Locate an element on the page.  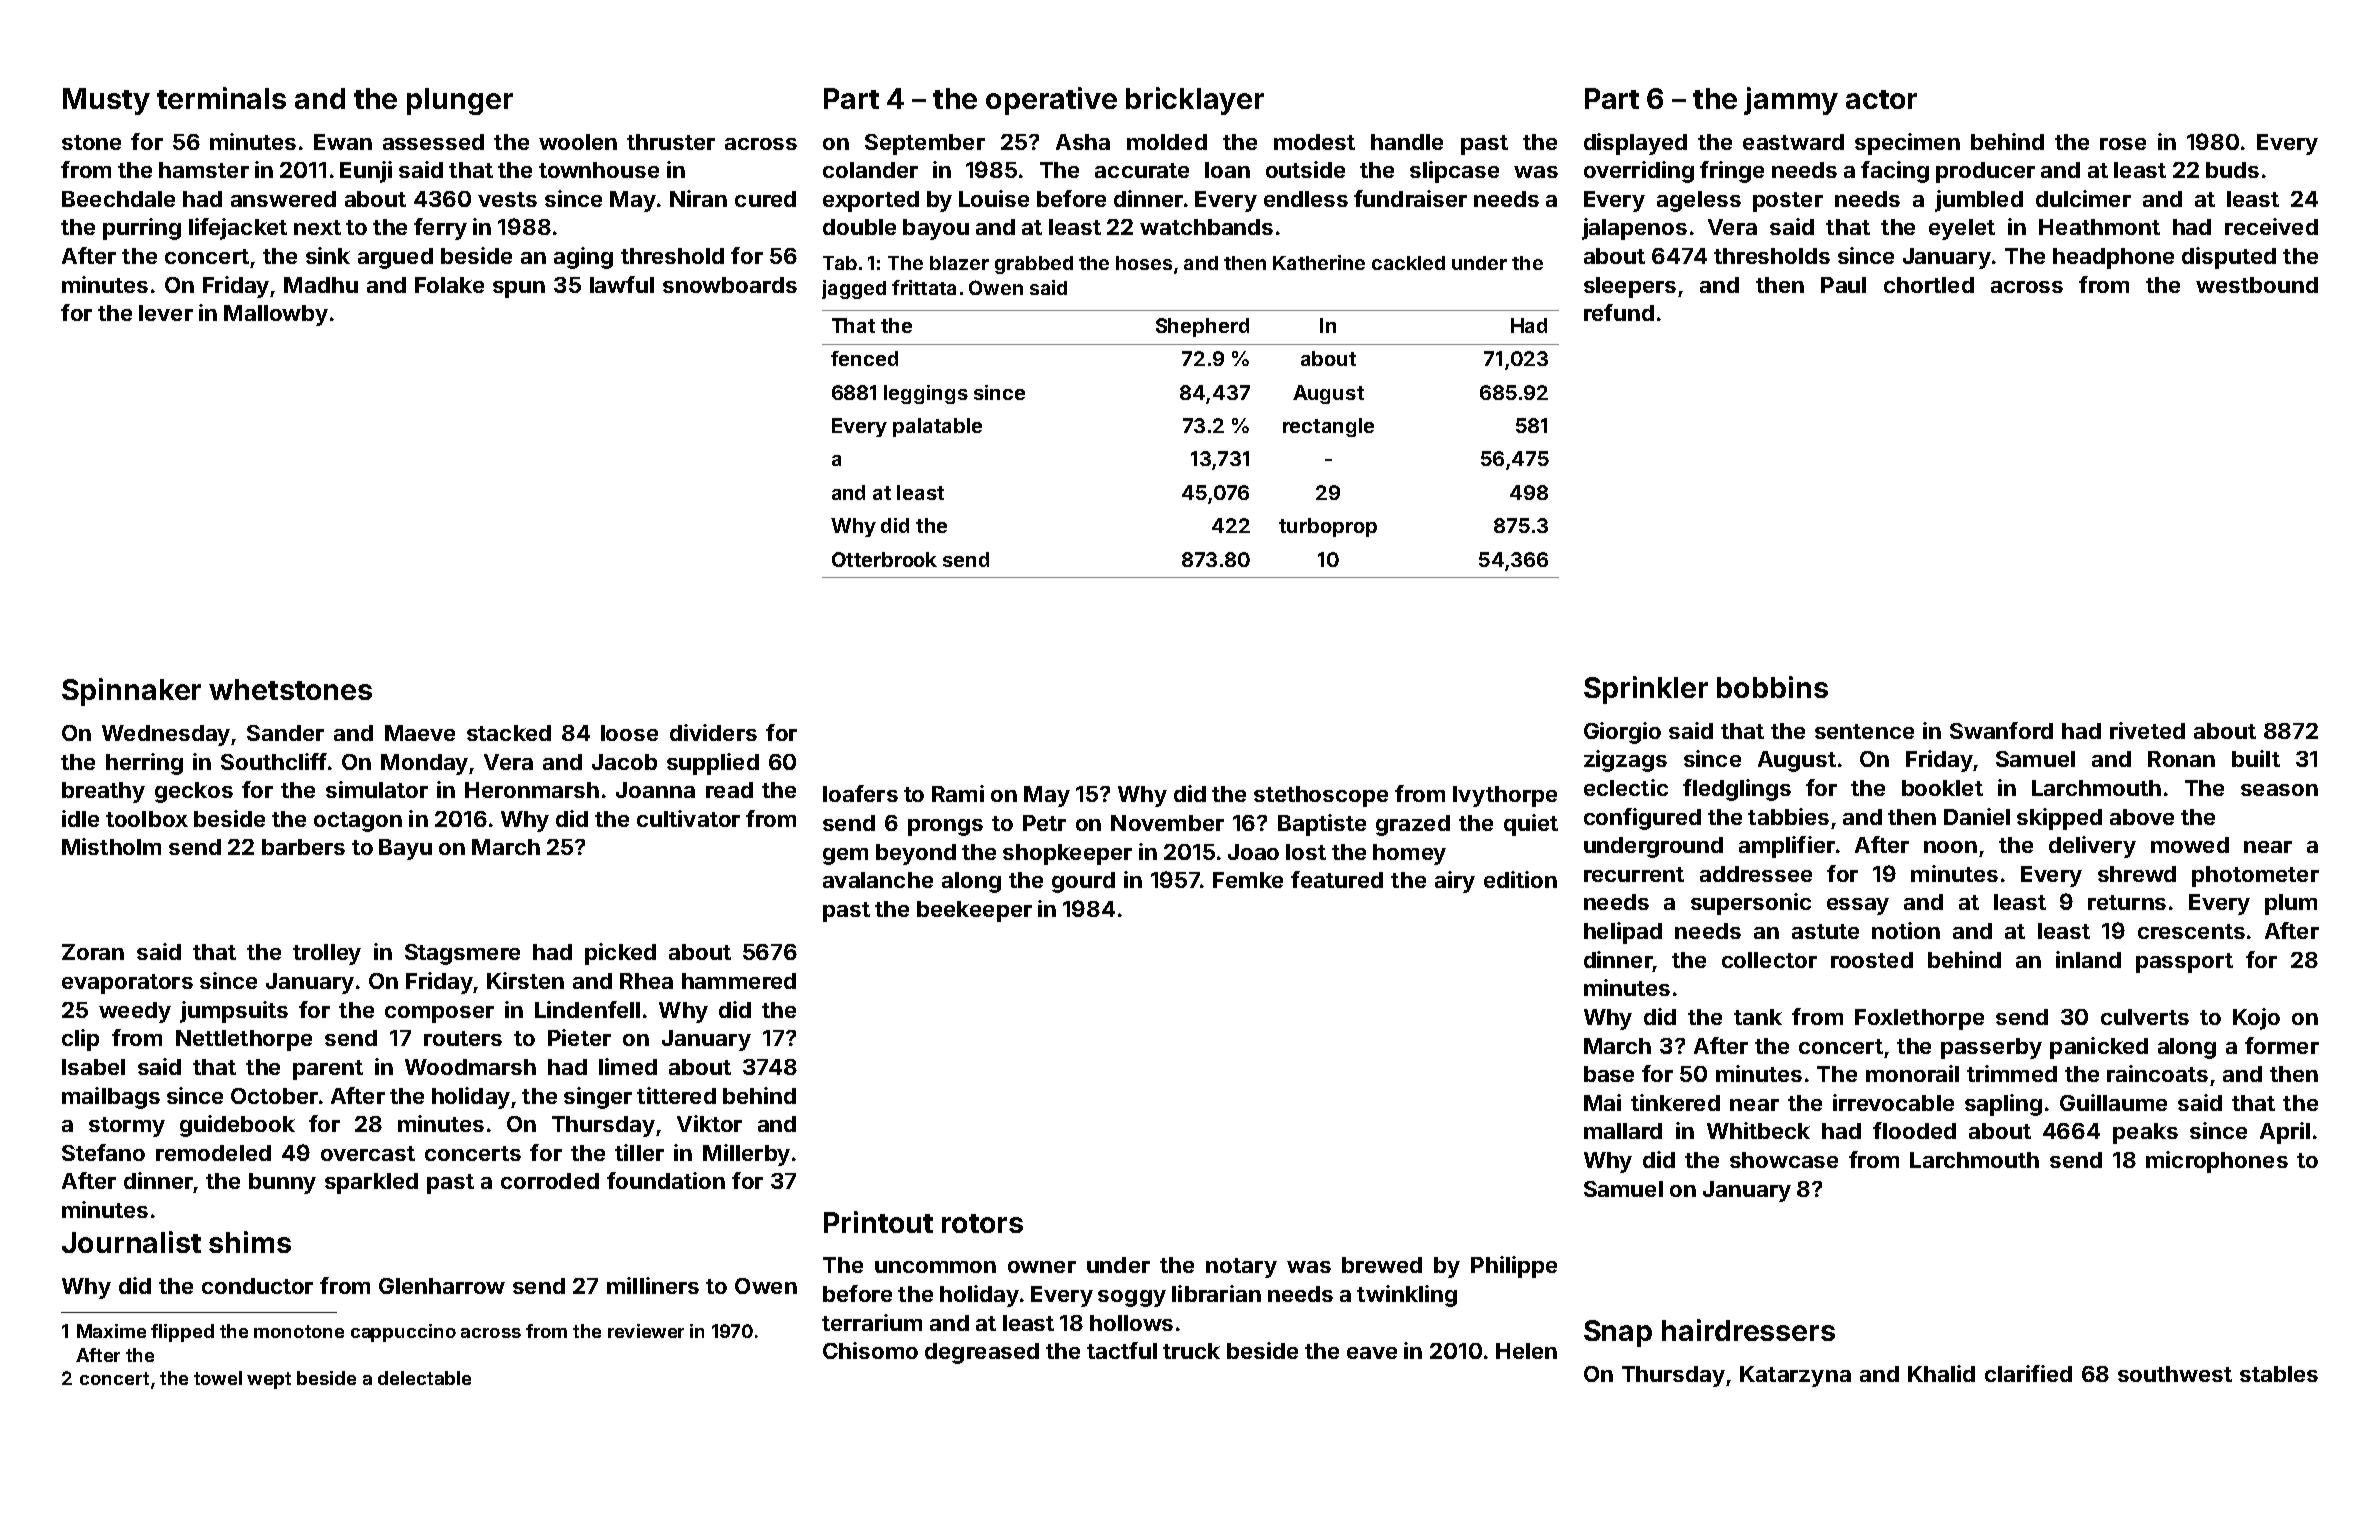
slipcase is located at coordinates (1454, 172).
